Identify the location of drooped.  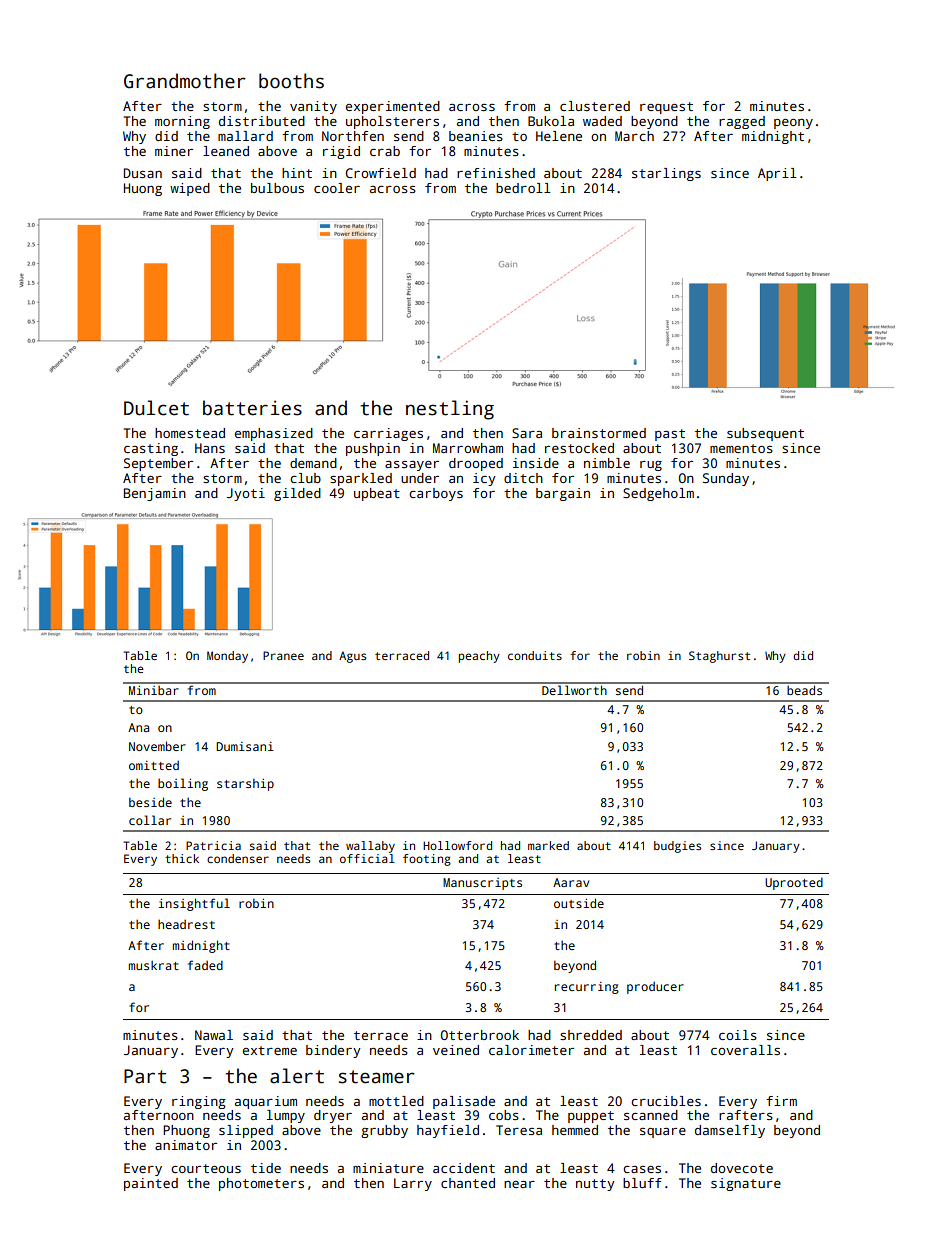
(476, 464).
